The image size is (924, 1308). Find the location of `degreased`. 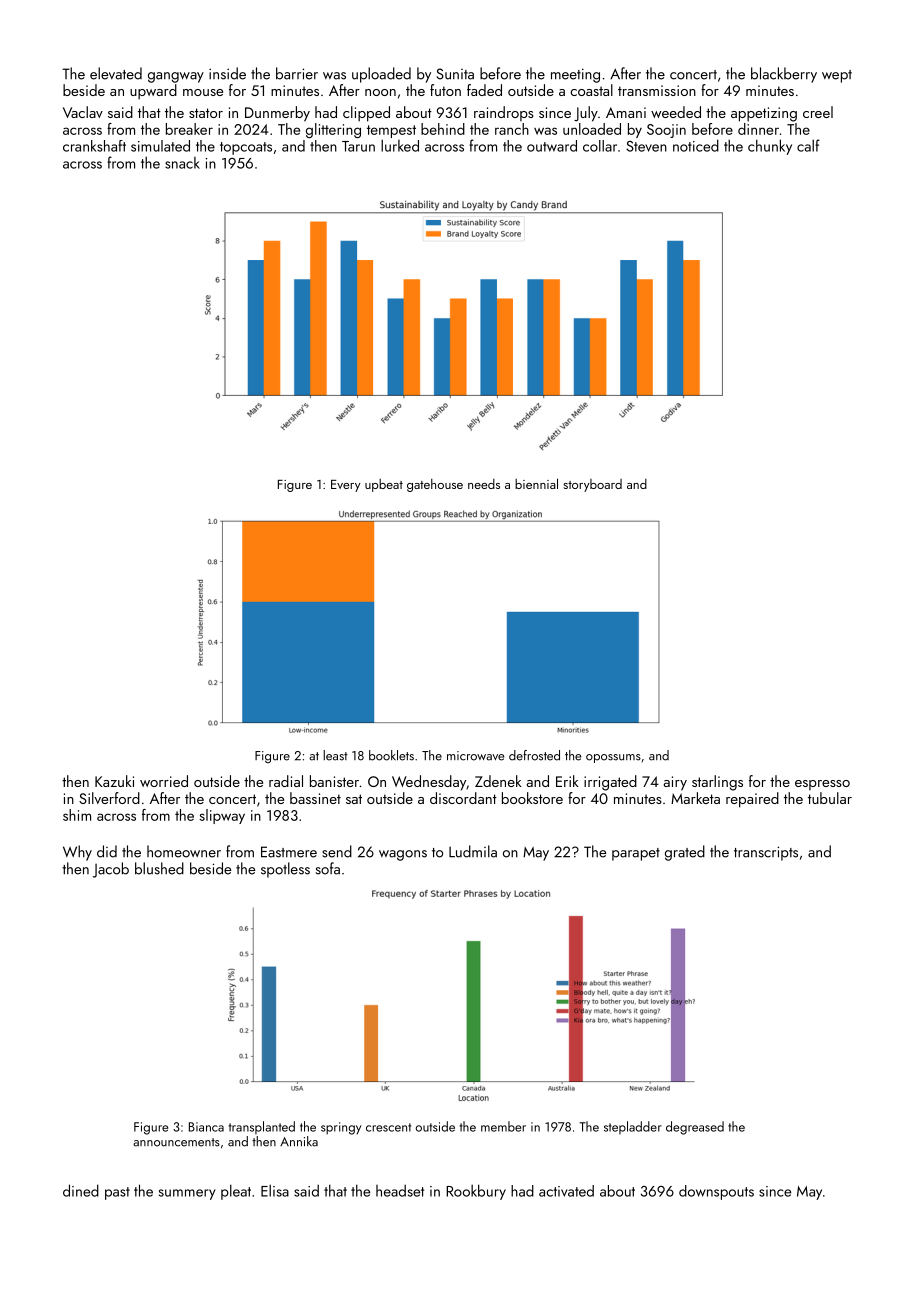

degreased is located at coordinates (695, 1128).
